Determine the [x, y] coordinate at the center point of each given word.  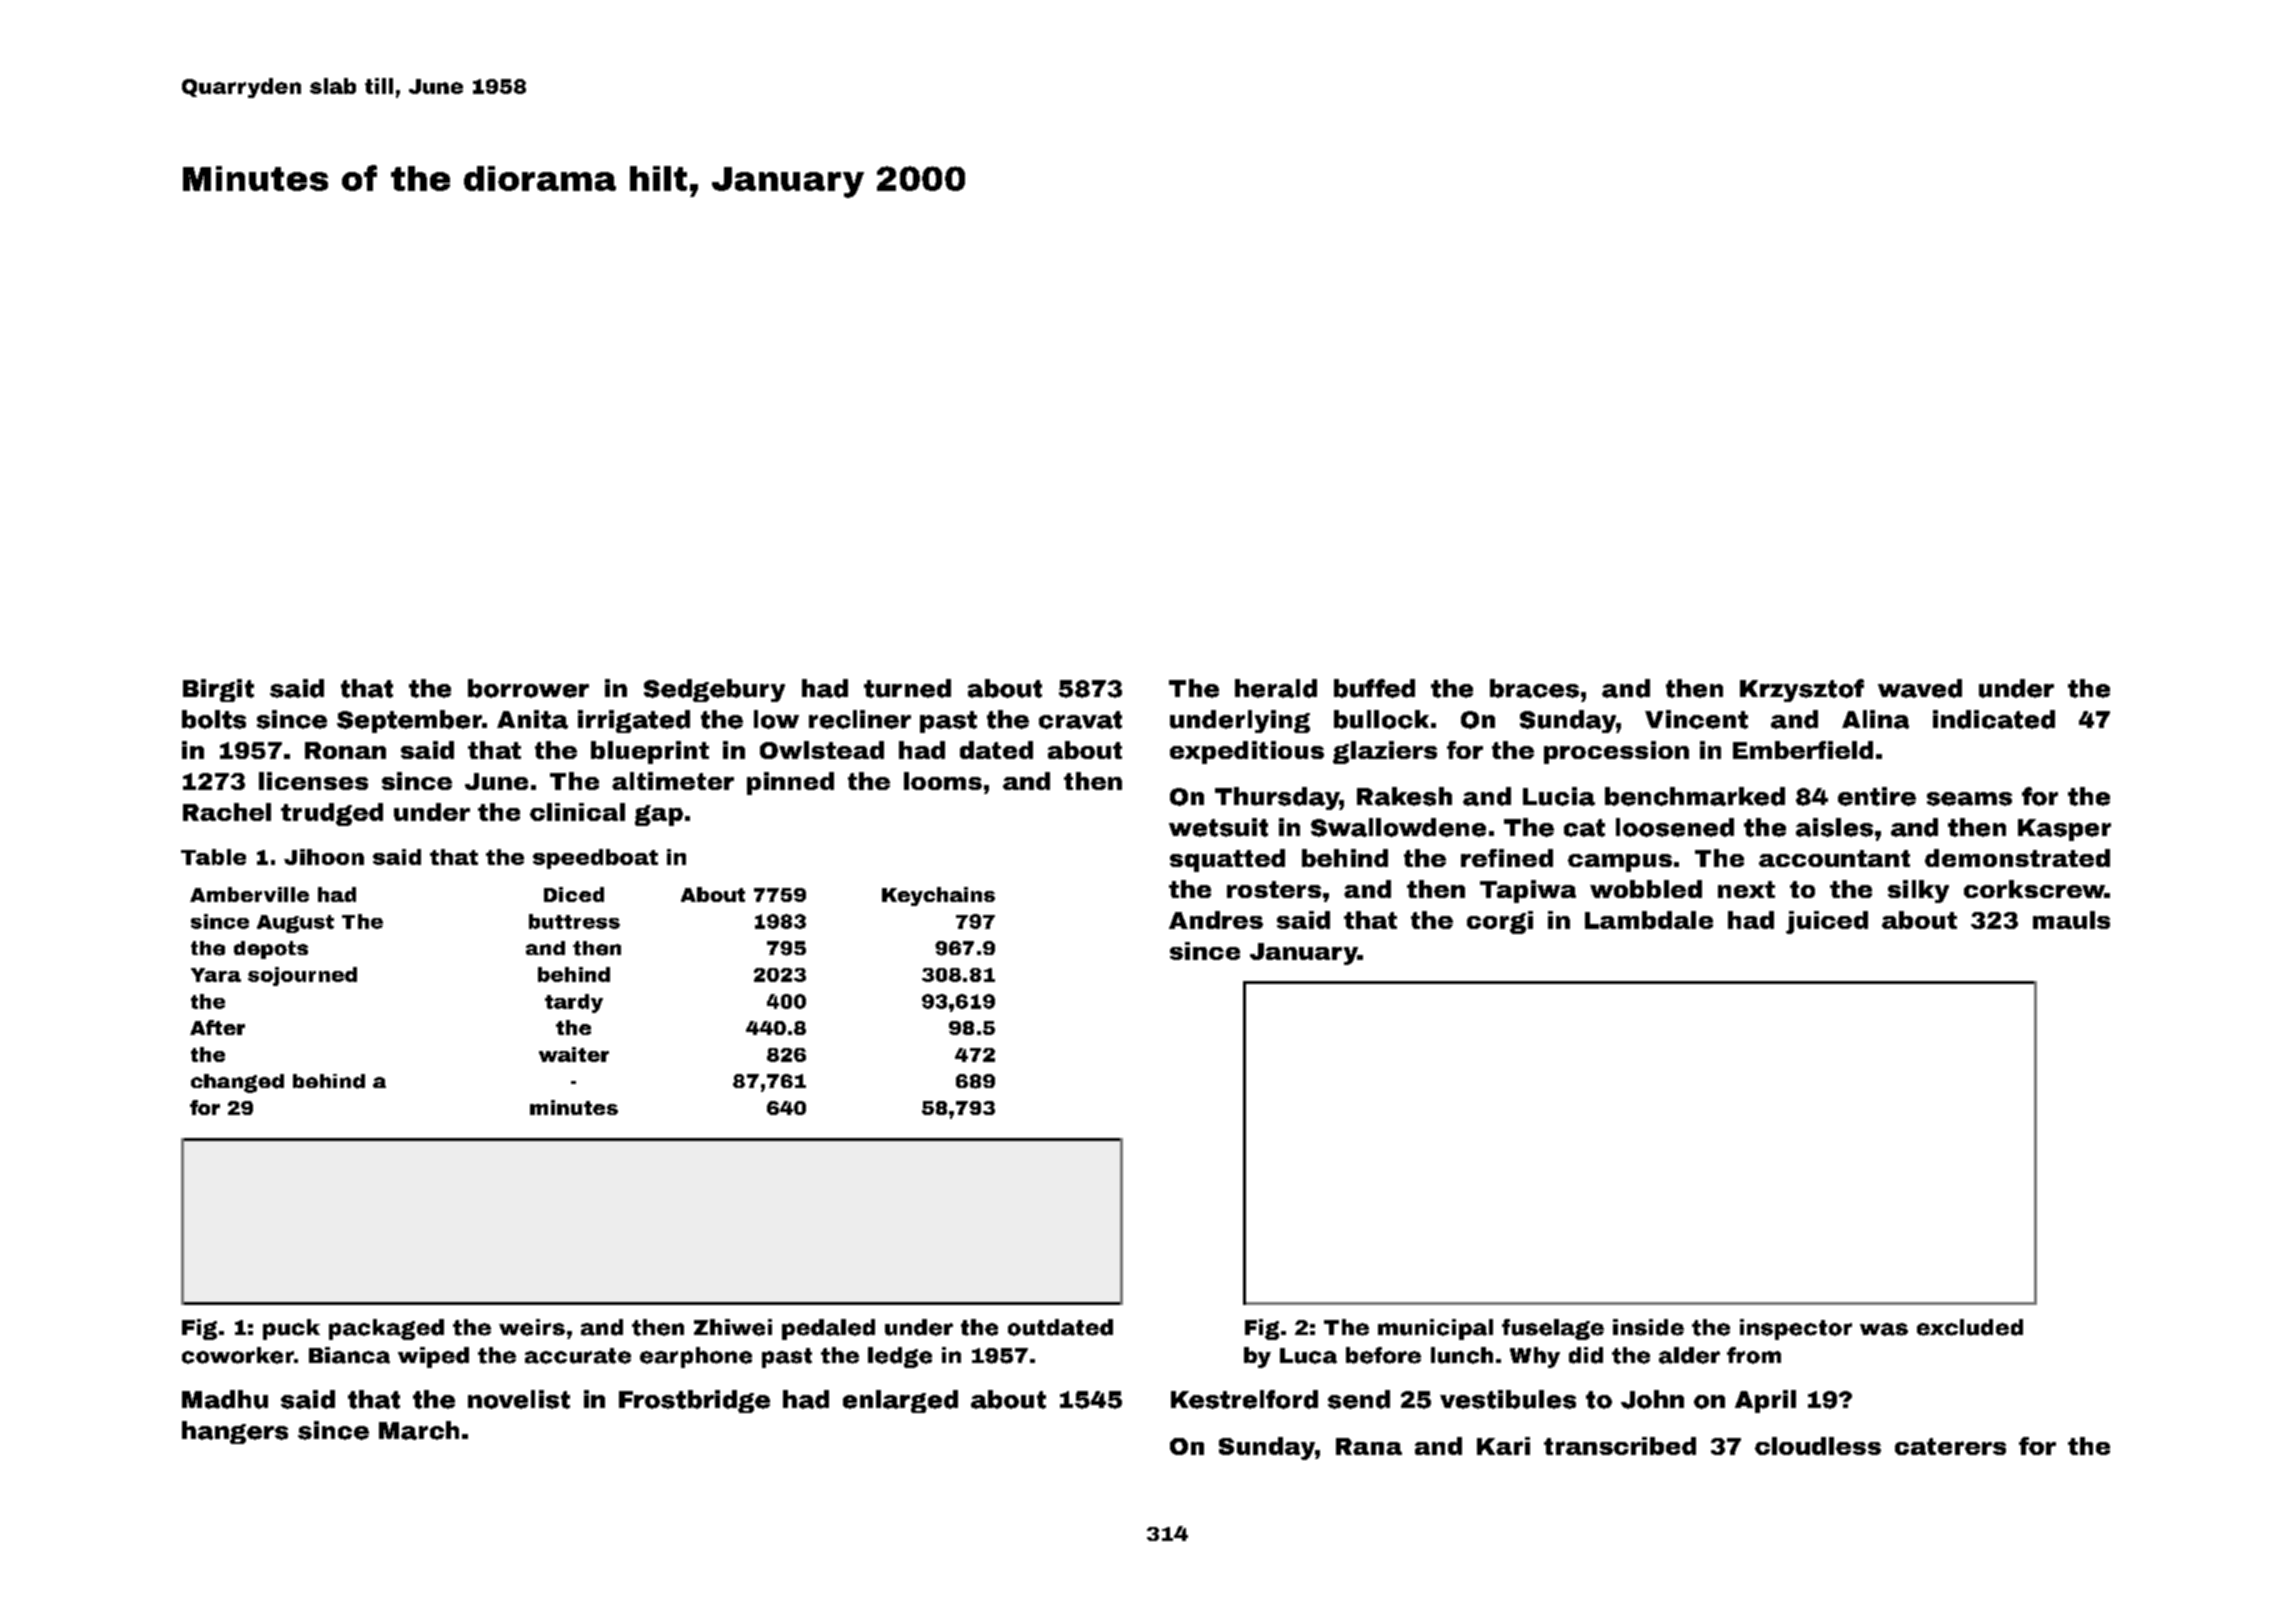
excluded [1970, 1327]
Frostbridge [694, 1401]
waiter [574, 1054]
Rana [1369, 1446]
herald [1276, 688]
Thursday [1277, 798]
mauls [2071, 920]
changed [237, 1083]
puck [291, 1329]
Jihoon [324, 857]
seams [1969, 799]
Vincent [1696, 719]
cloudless [1818, 1446]
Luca [1308, 1356]
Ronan [345, 750]
